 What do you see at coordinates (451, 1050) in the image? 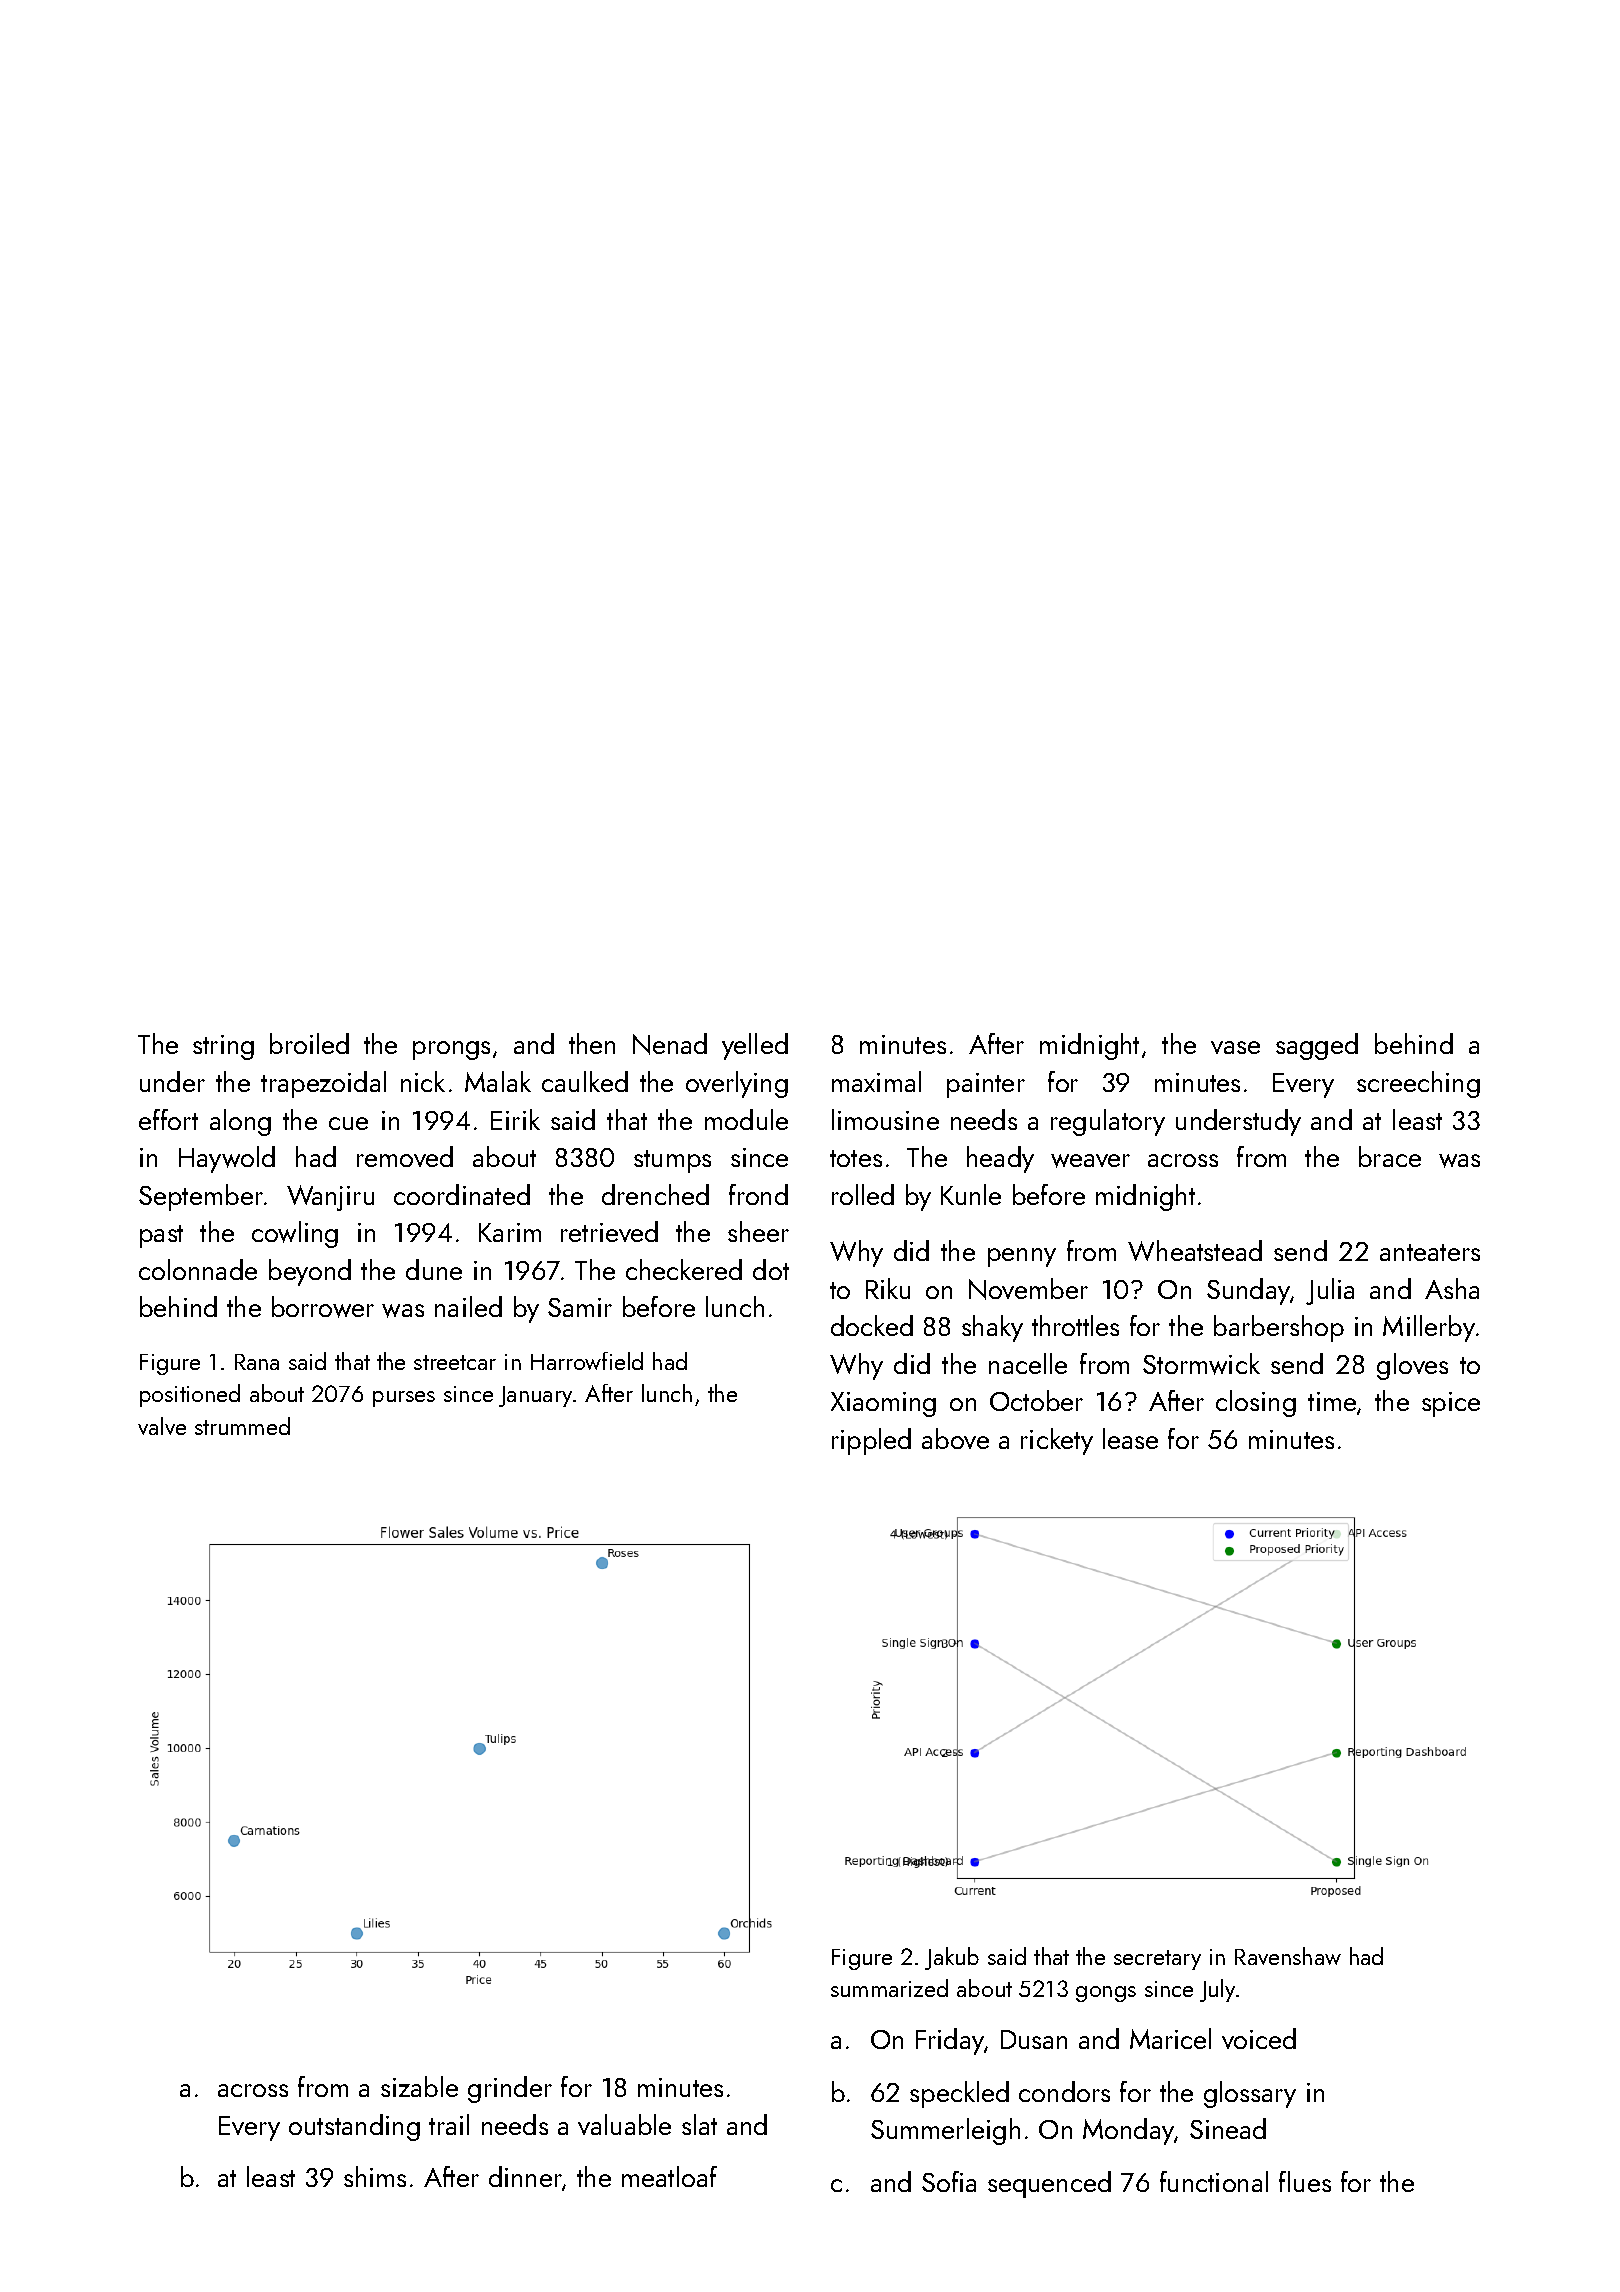
I see `prongs` at bounding box center [451, 1050].
